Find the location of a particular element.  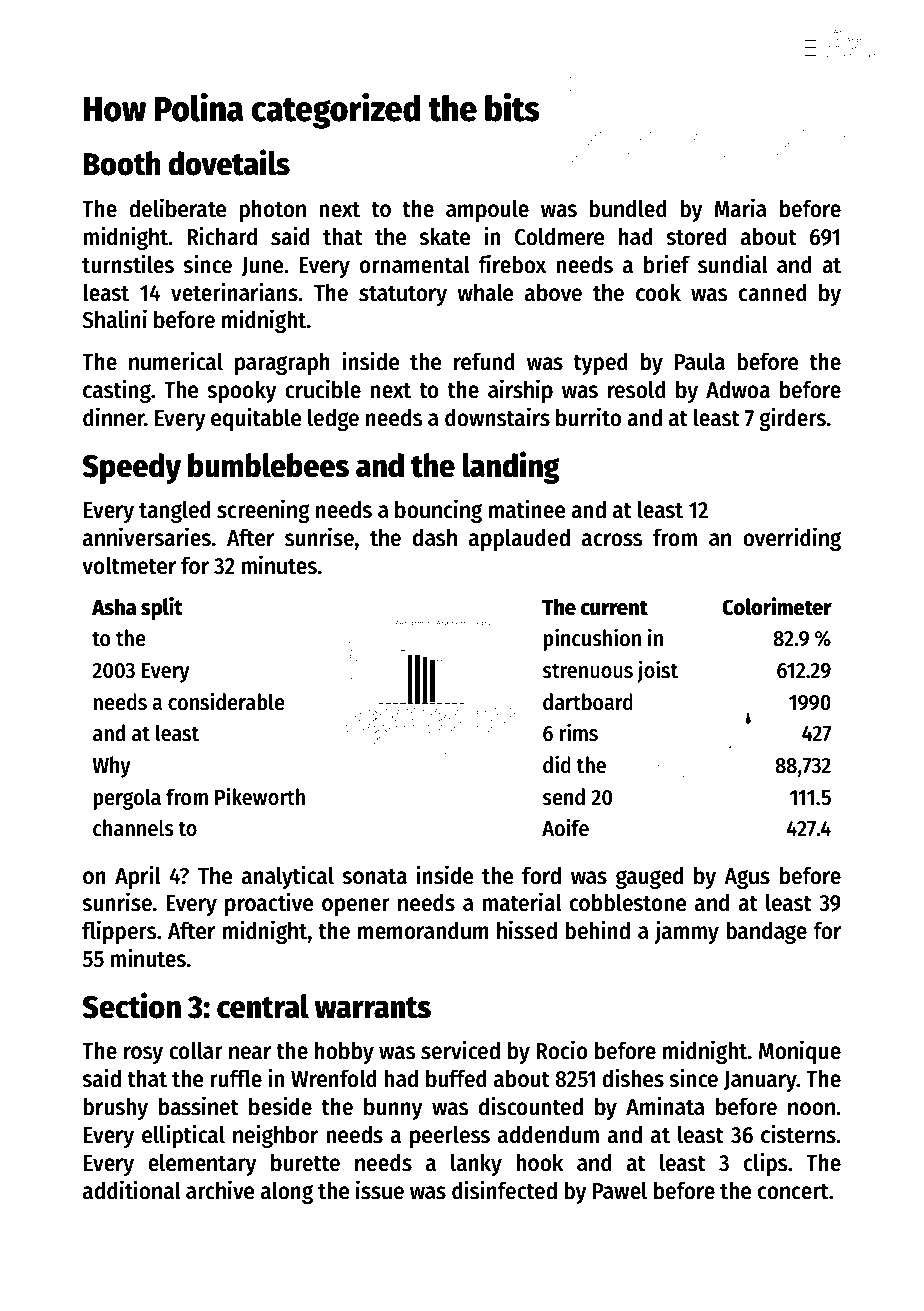

firebox is located at coordinates (512, 264).
